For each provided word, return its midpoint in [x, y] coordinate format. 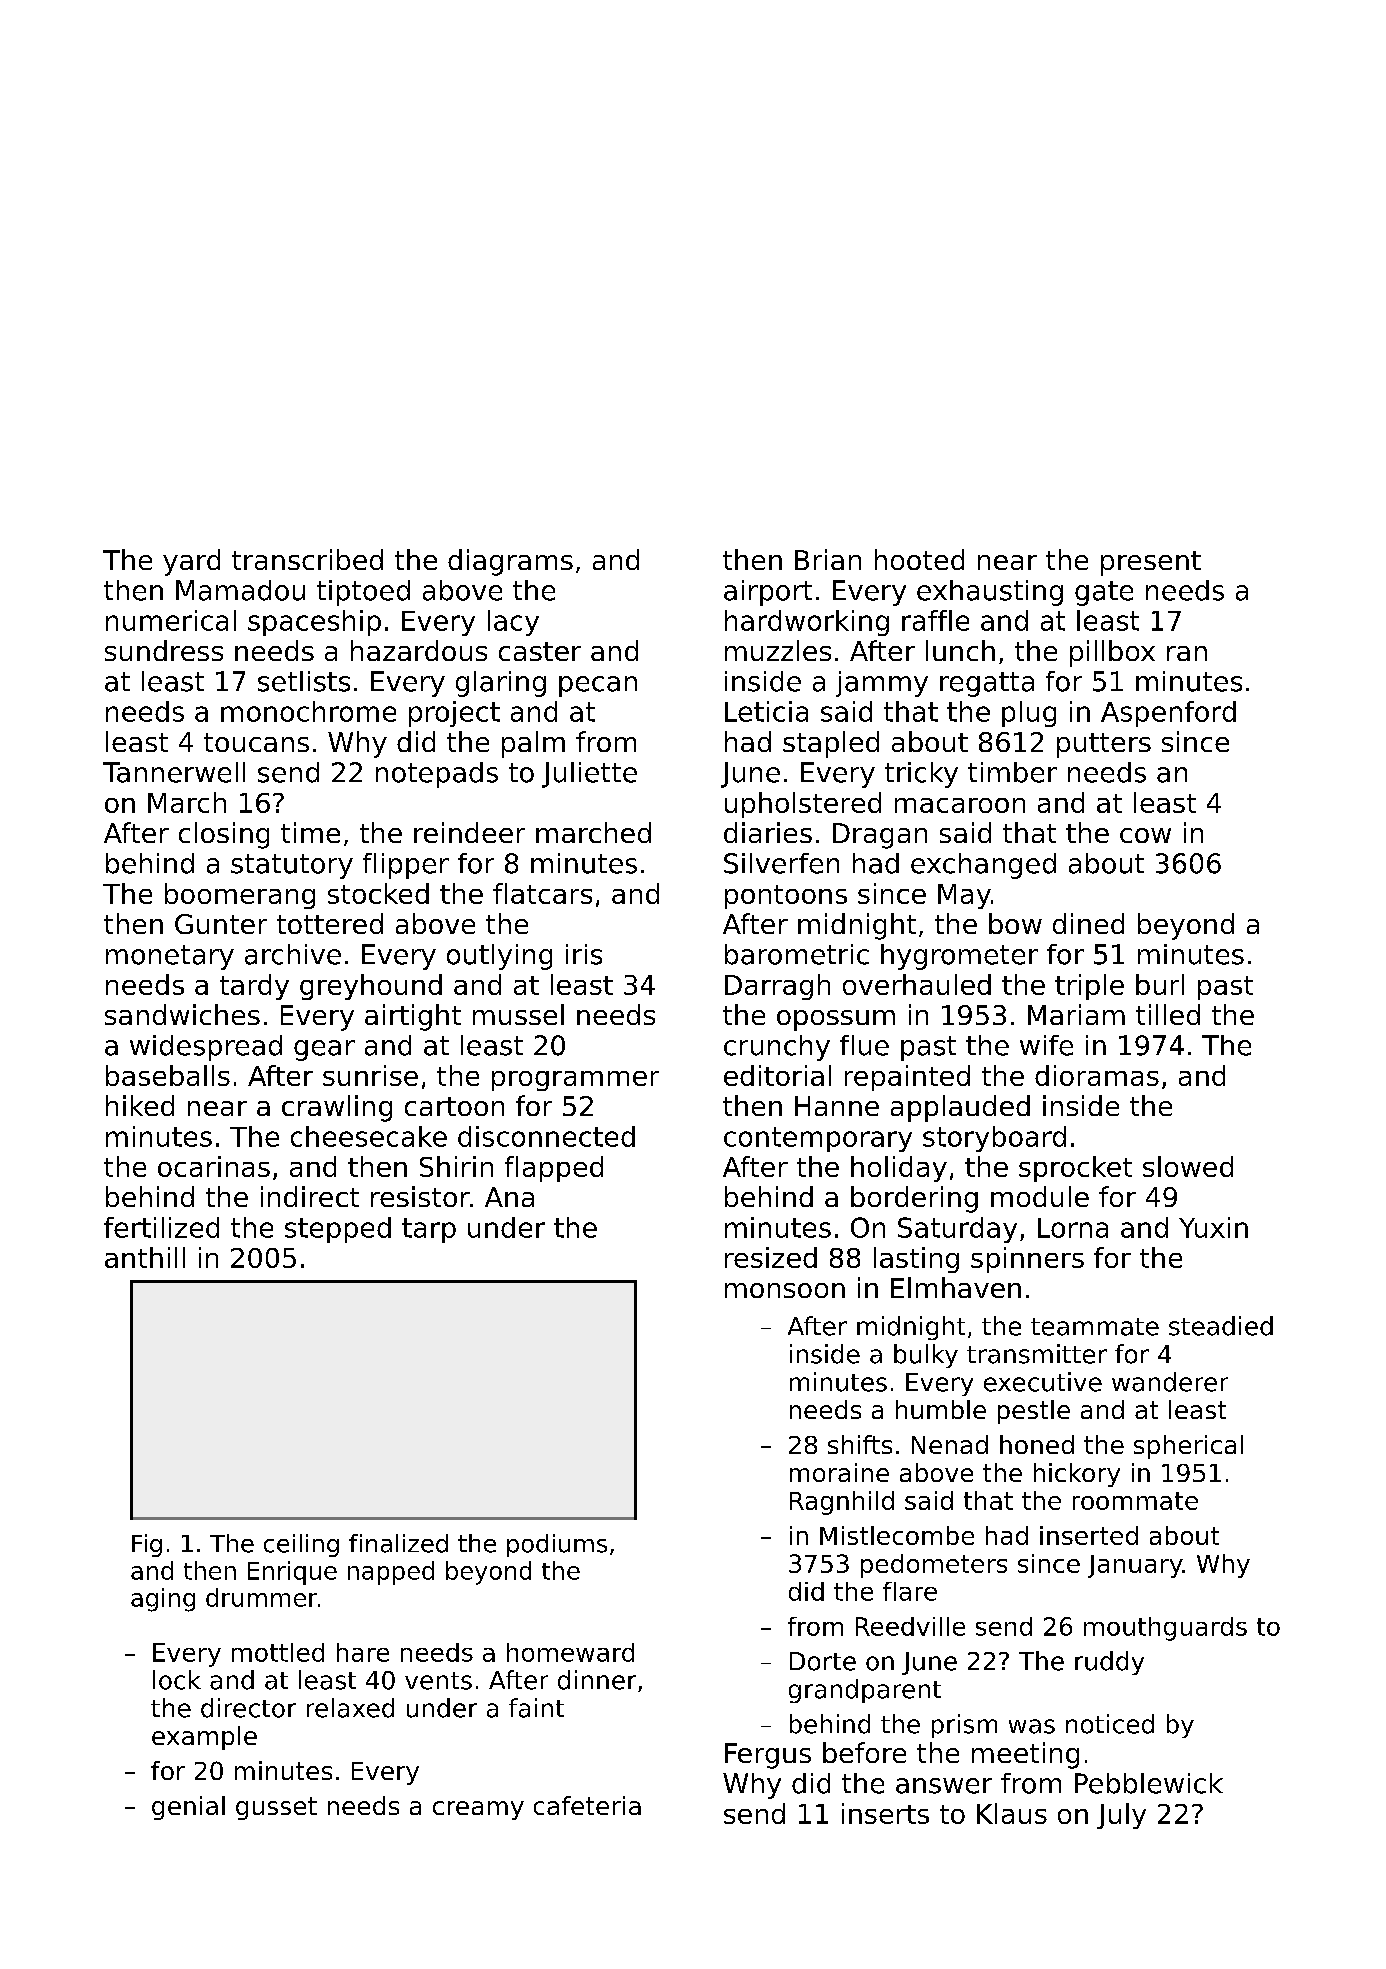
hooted [919, 559]
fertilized [161, 1227]
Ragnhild [842, 1503]
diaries [768, 832]
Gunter [221, 924]
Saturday [957, 1230]
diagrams [510, 562]
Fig [147, 1545]
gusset [276, 1808]
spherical [1188, 1447]
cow [1145, 835]
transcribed [307, 559]
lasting [916, 1260]
